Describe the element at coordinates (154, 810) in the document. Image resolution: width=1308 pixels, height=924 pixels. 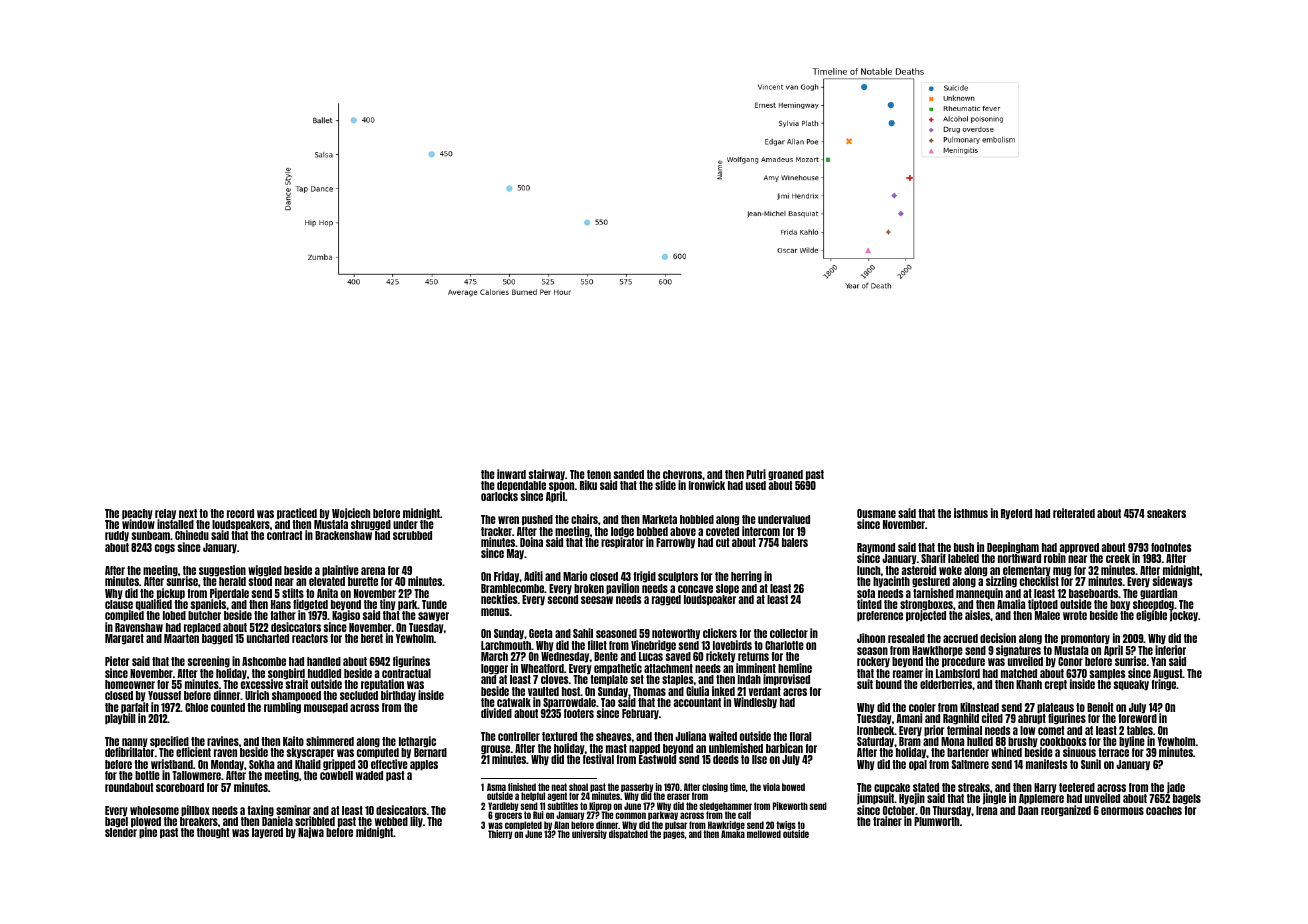
I see `wholesome` at that location.
